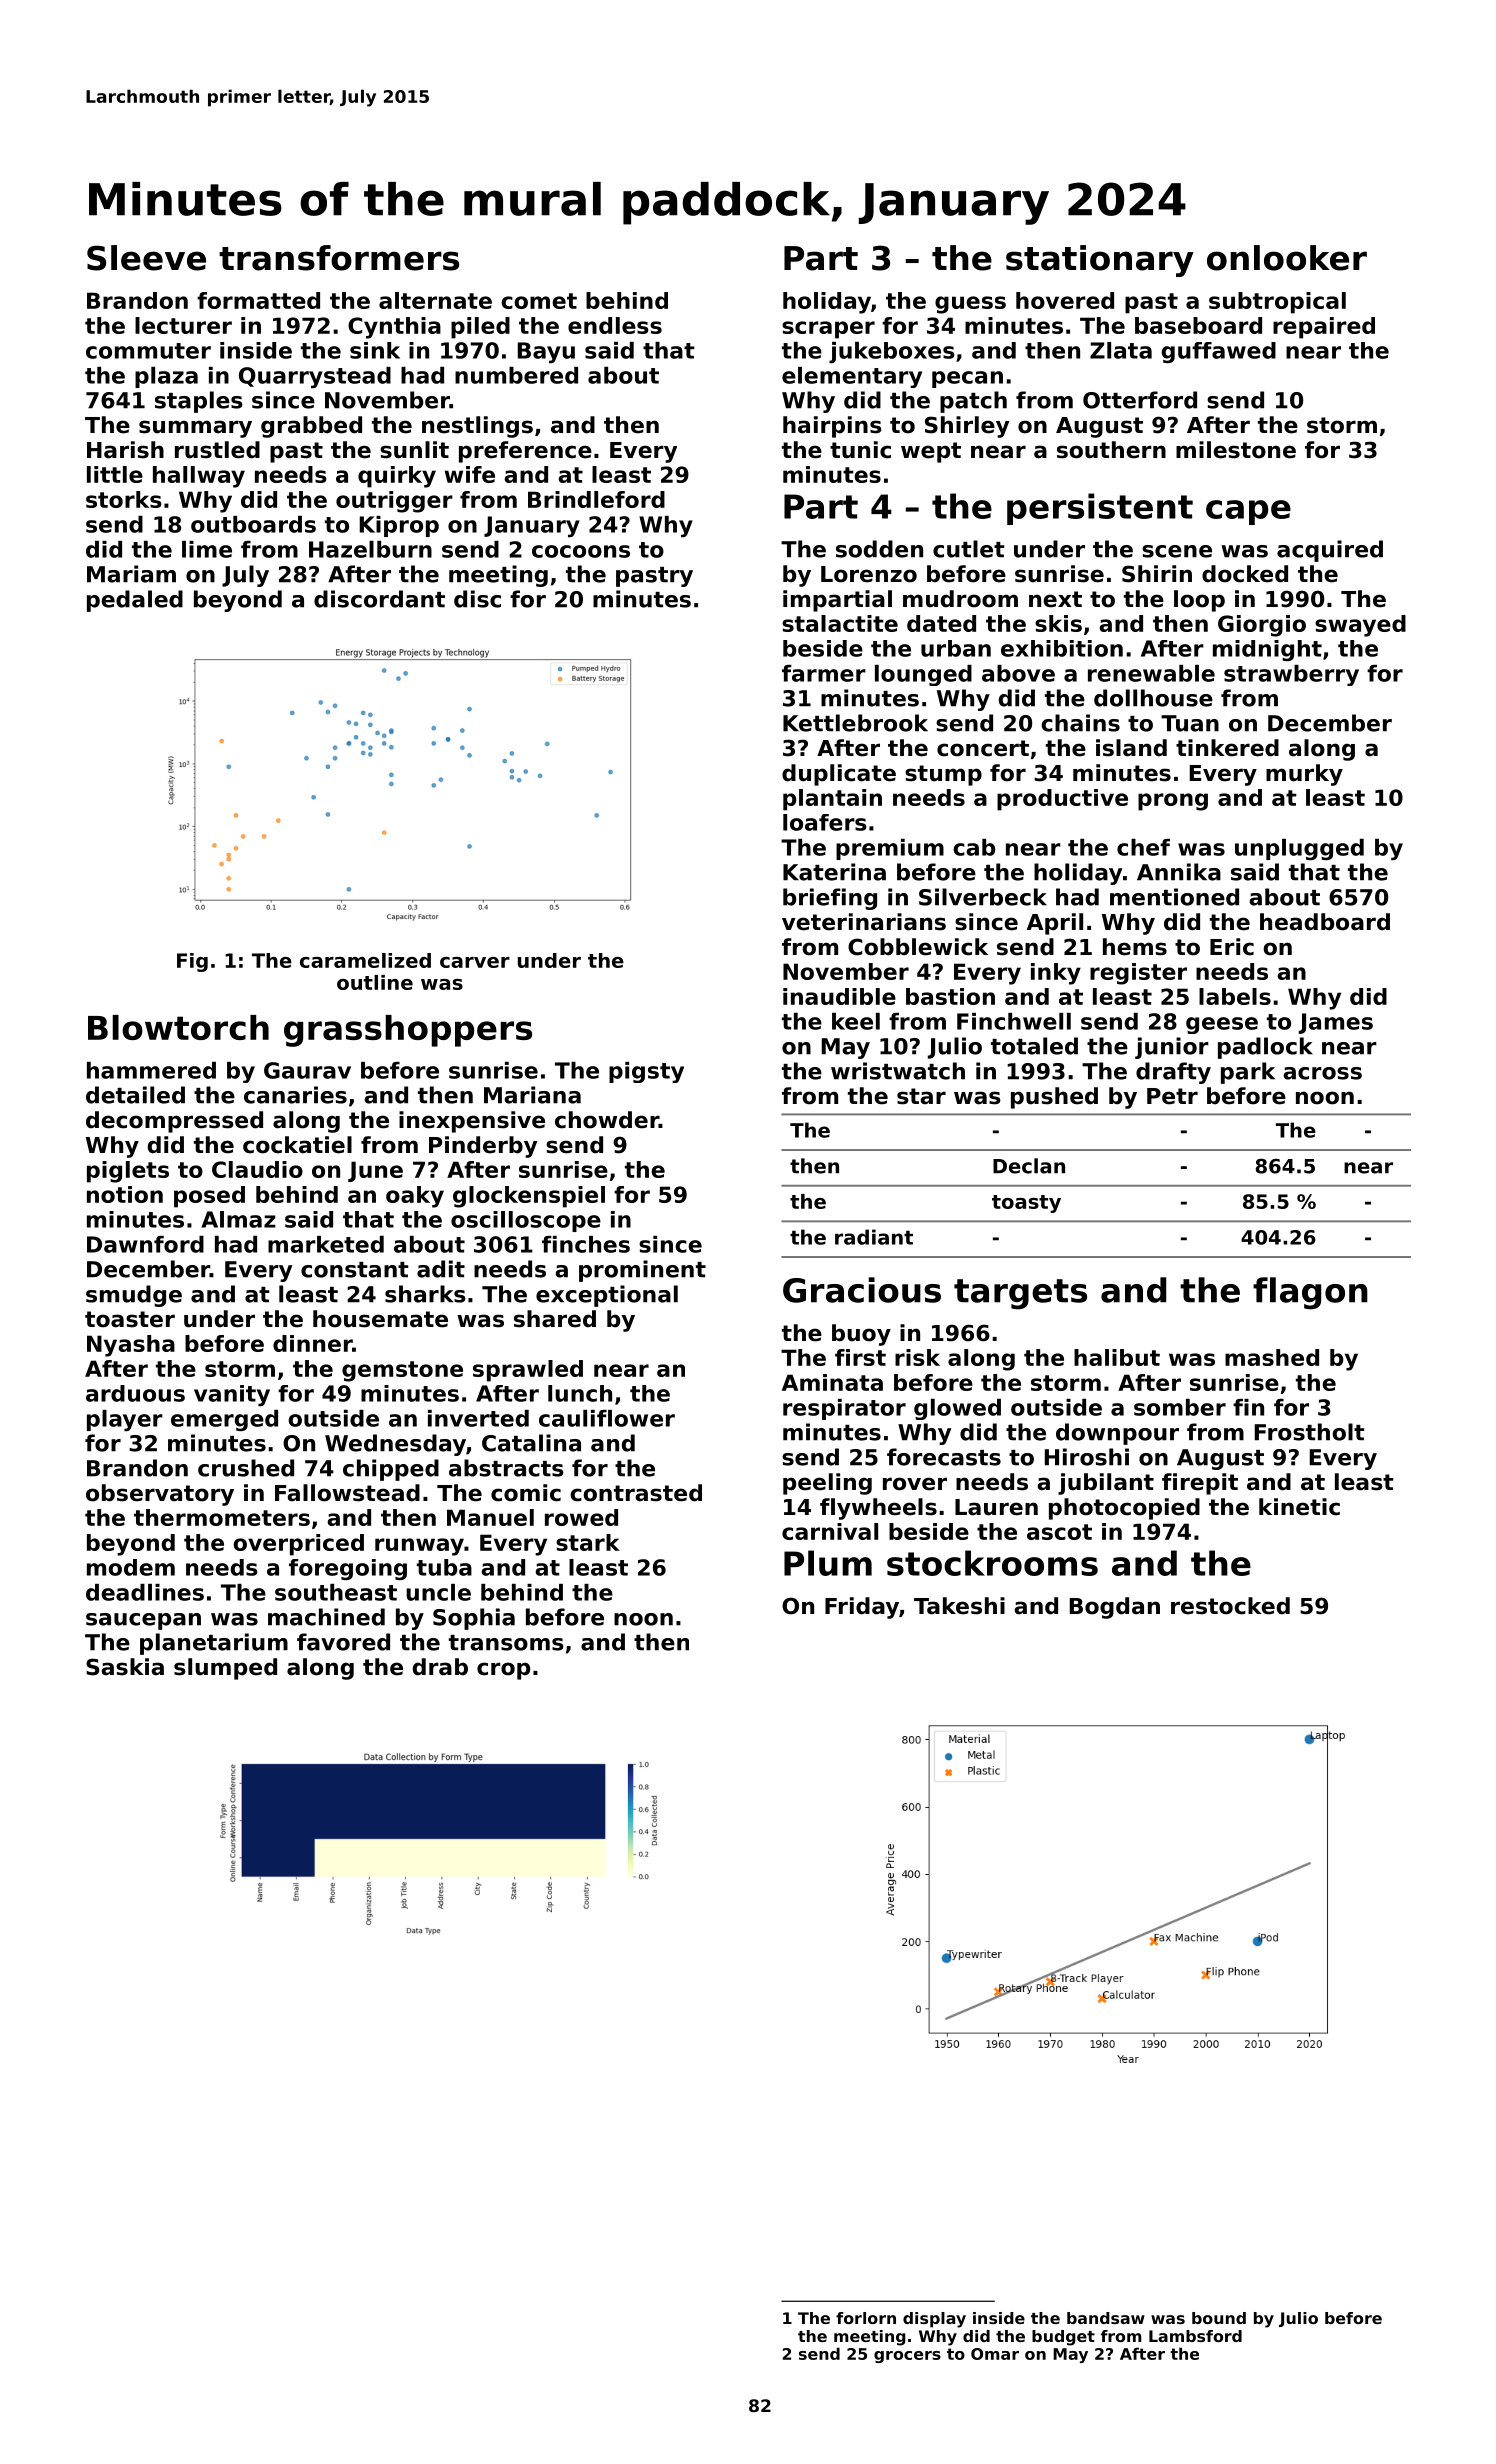 The width and height of the page is (1496, 2464). Describe the element at coordinates (607, 1418) in the page. I see `cauliflower` at that location.
